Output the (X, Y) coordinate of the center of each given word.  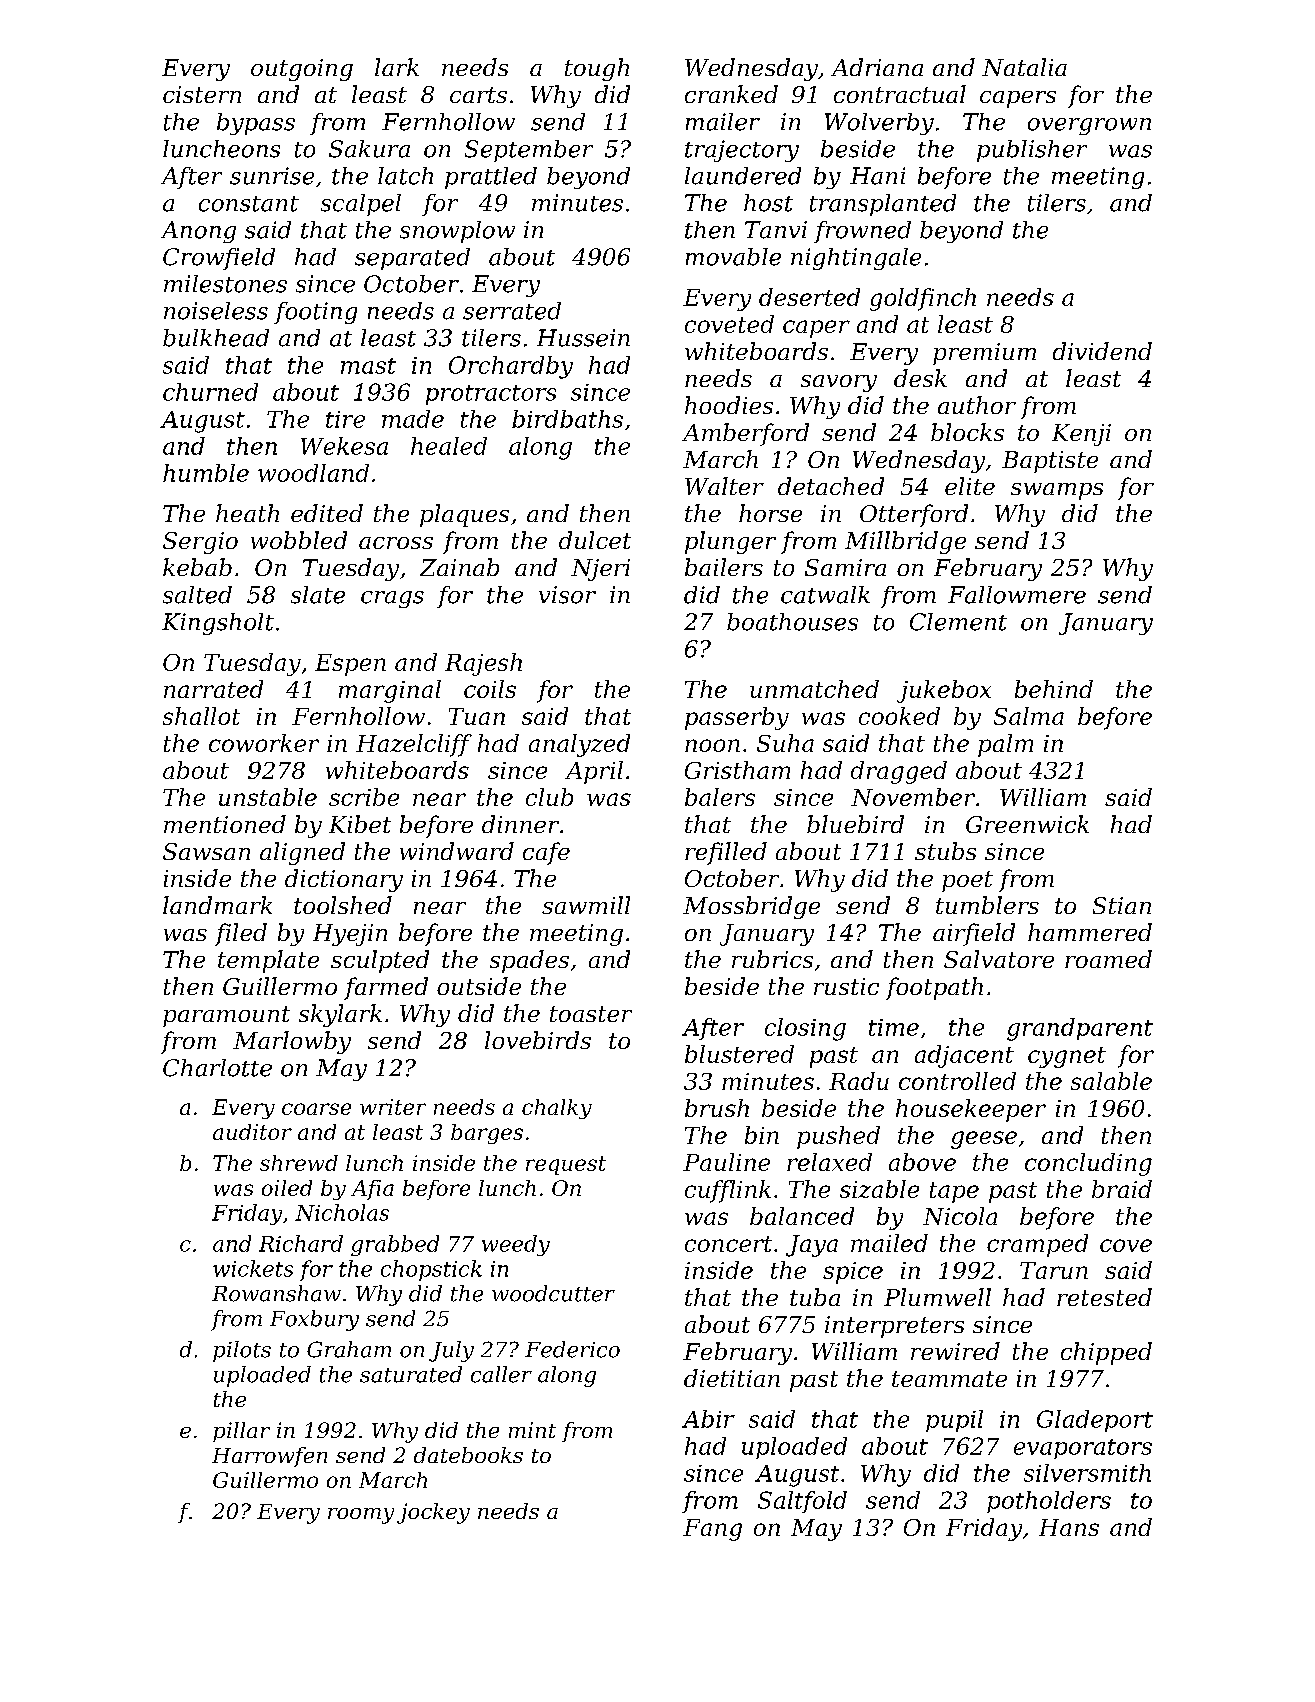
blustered (739, 1054)
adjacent (964, 1056)
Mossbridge (751, 907)
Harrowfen (269, 1457)
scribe (364, 797)
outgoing (302, 70)
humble (206, 473)
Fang (712, 1530)
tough (597, 69)
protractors (491, 395)
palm (1005, 745)
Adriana (877, 67)
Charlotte (217, 1068)
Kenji (1081, 435)
